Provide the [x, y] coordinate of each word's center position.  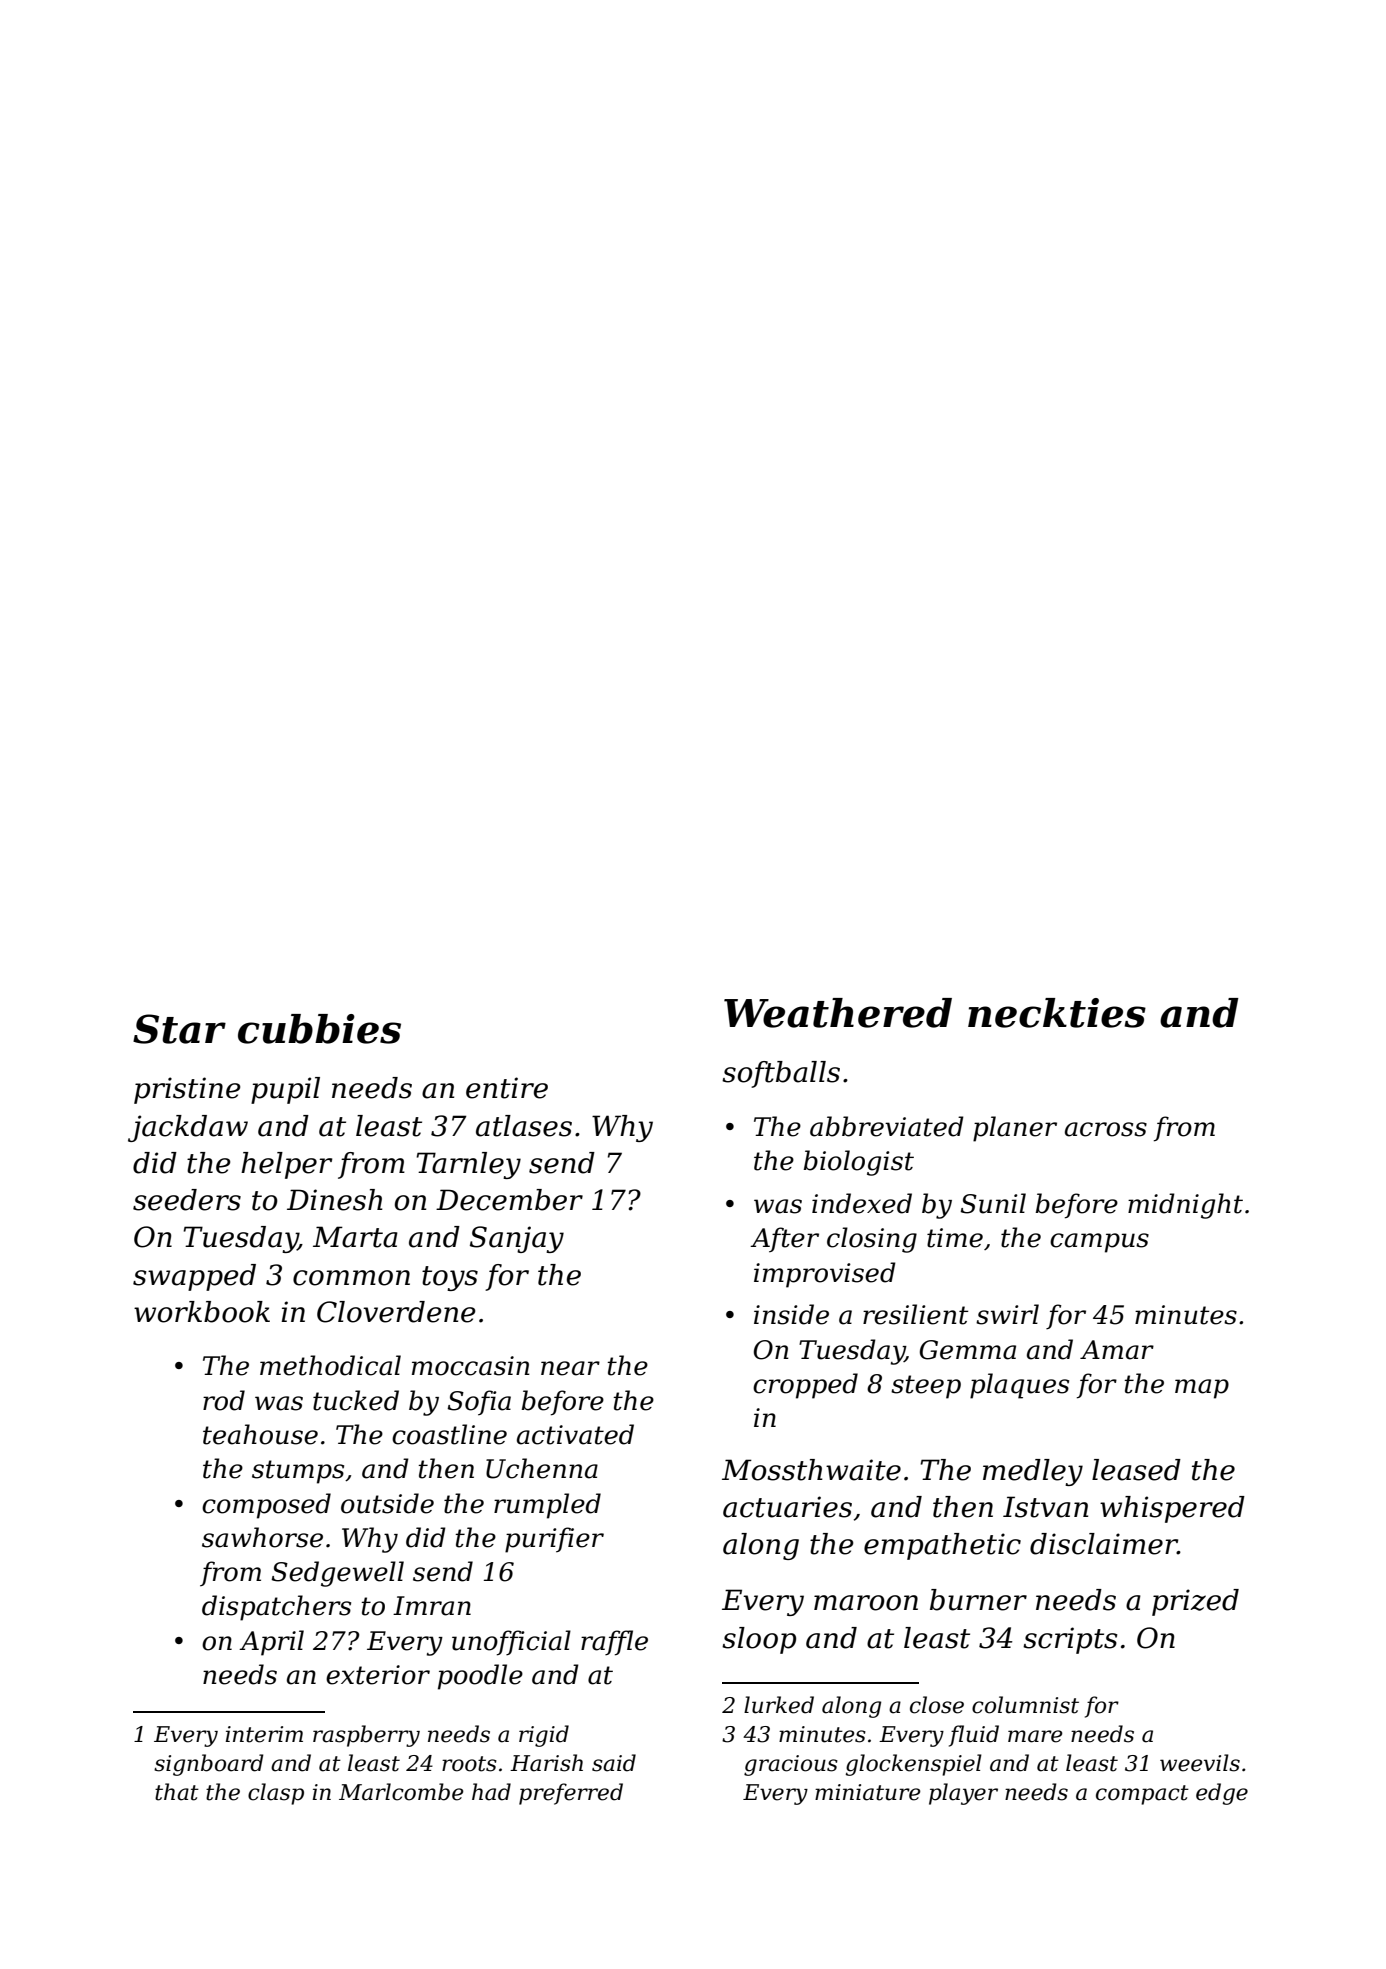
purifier [554, 1540]
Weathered [838, 1013]
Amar [1117, 1350]
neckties [1057, 1013]
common [351, 1278]
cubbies [319, 1029]
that [177, 1792]
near [570, 1368]
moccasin [471, 1366]
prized [1195, 1602]
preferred [571, 1794]
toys [450, 1278]
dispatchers [276, 1608]
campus [1099, 1243]
